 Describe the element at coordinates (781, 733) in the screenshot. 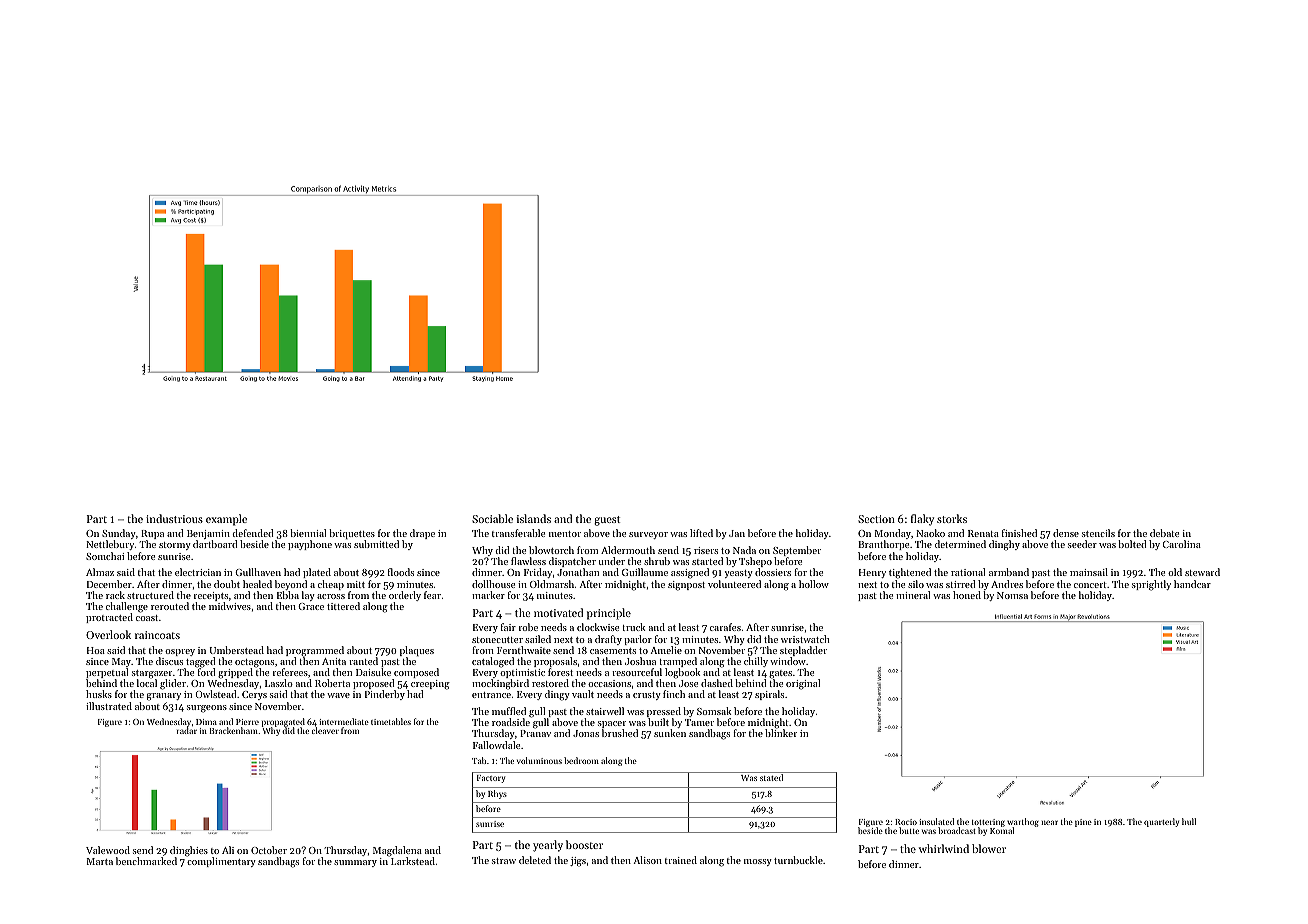

I see `blinker` at that location.
